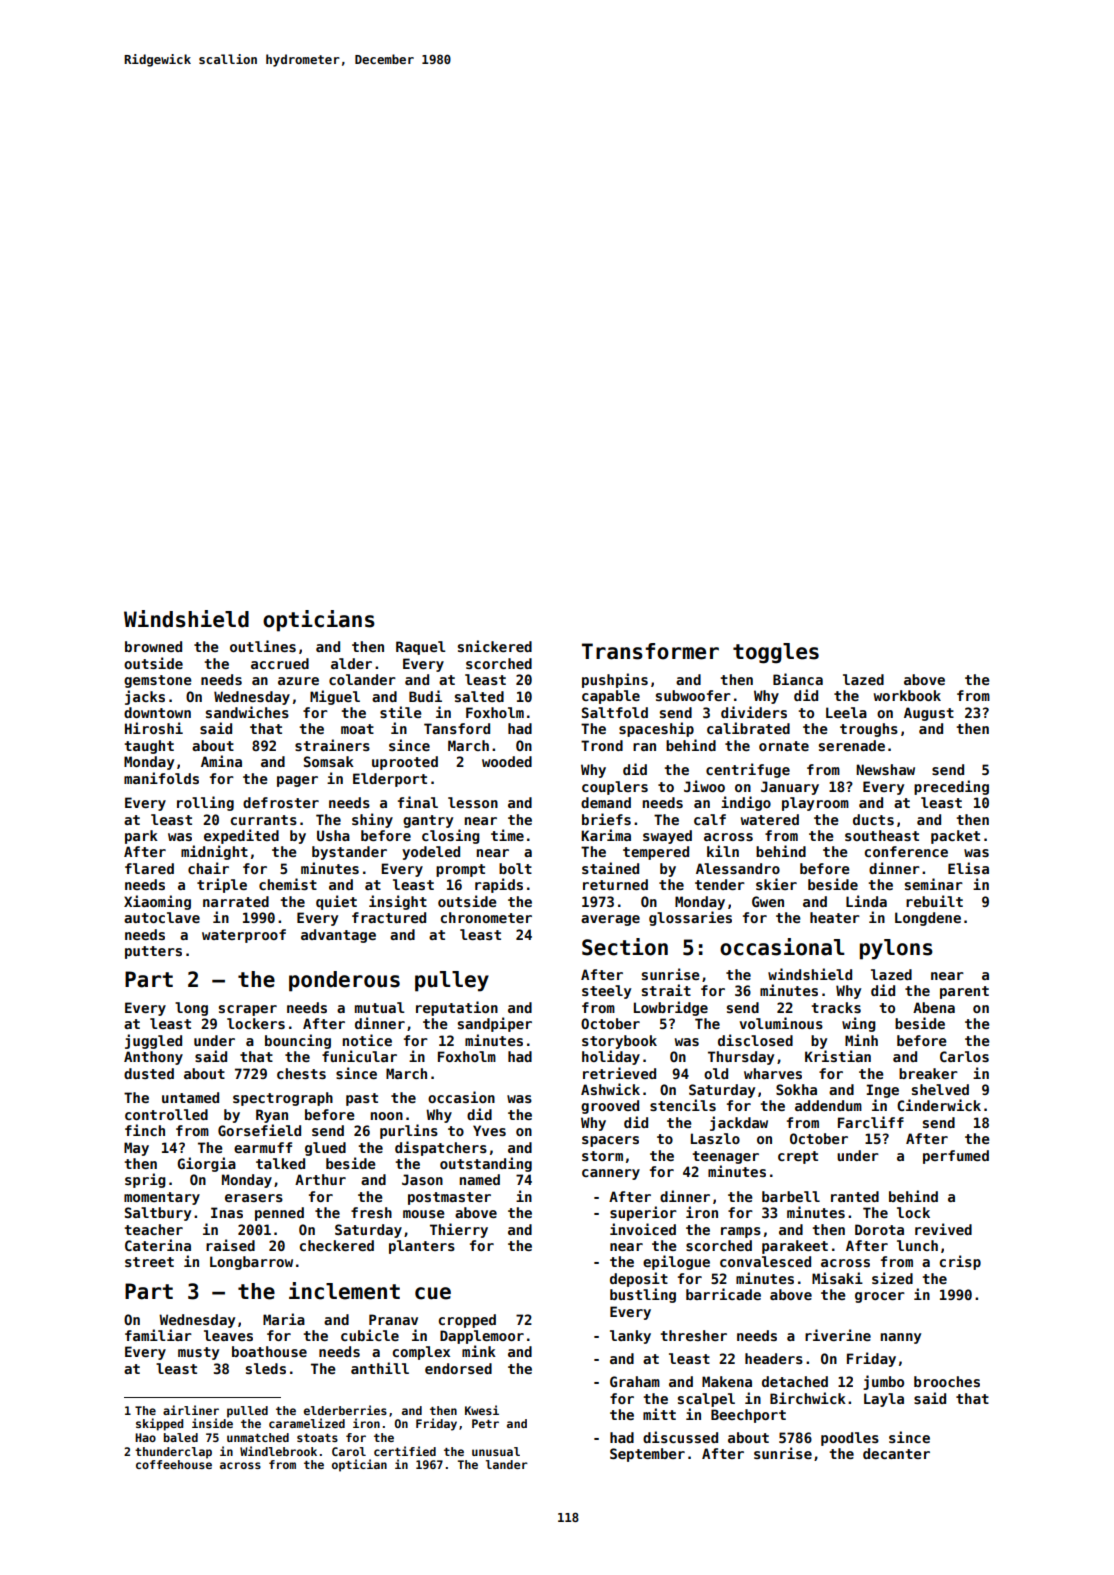 The width and height of the screenshot is (1114, 1575). Describe the element at coordinates (790, 788) in the screenshot. I see `January` at that location.
